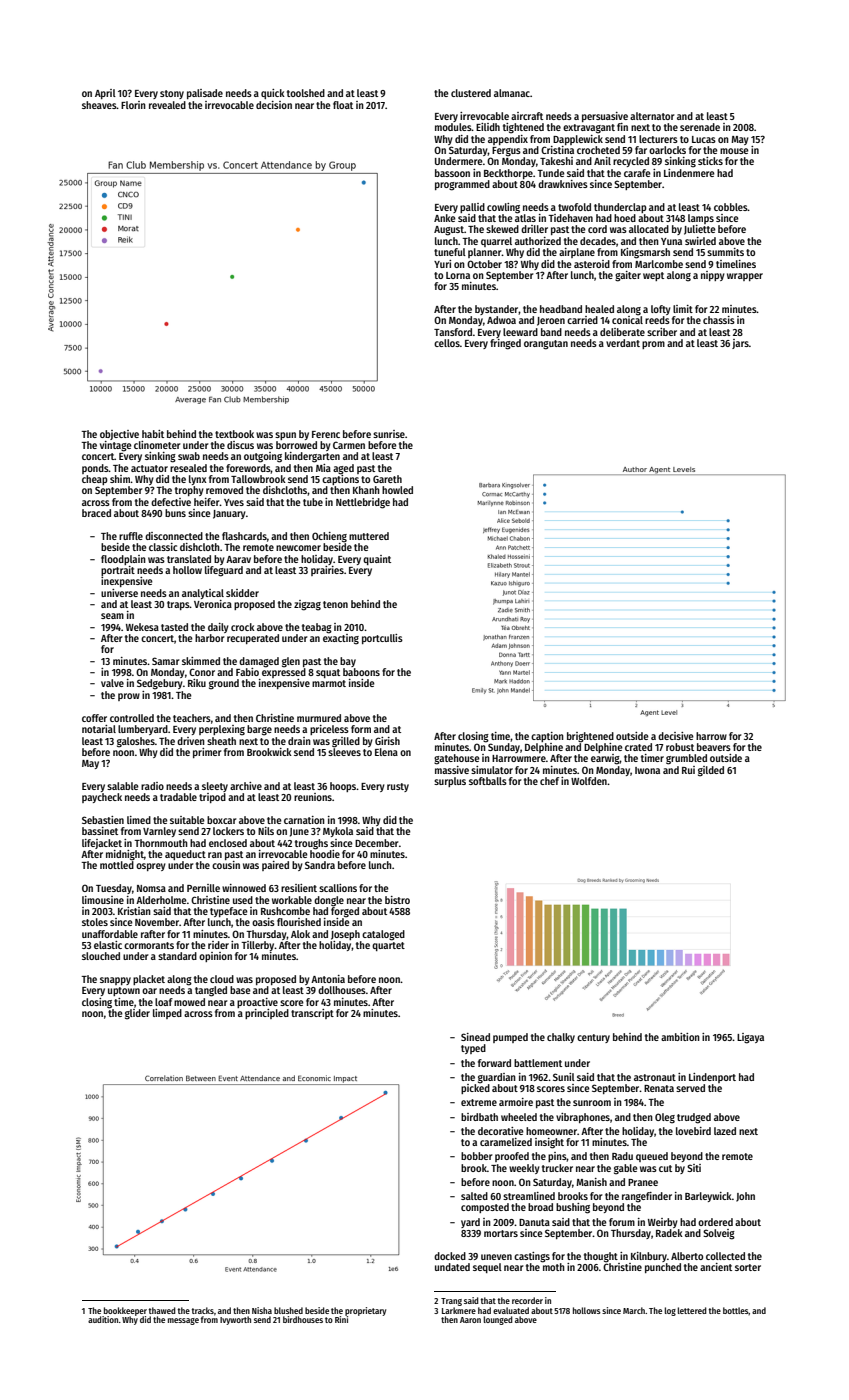 The width and height of the page is (849, 1400). What do you see at coordinates (498, 1320) in the page?
I see `lounged` at bounding box center [498, 1320].
